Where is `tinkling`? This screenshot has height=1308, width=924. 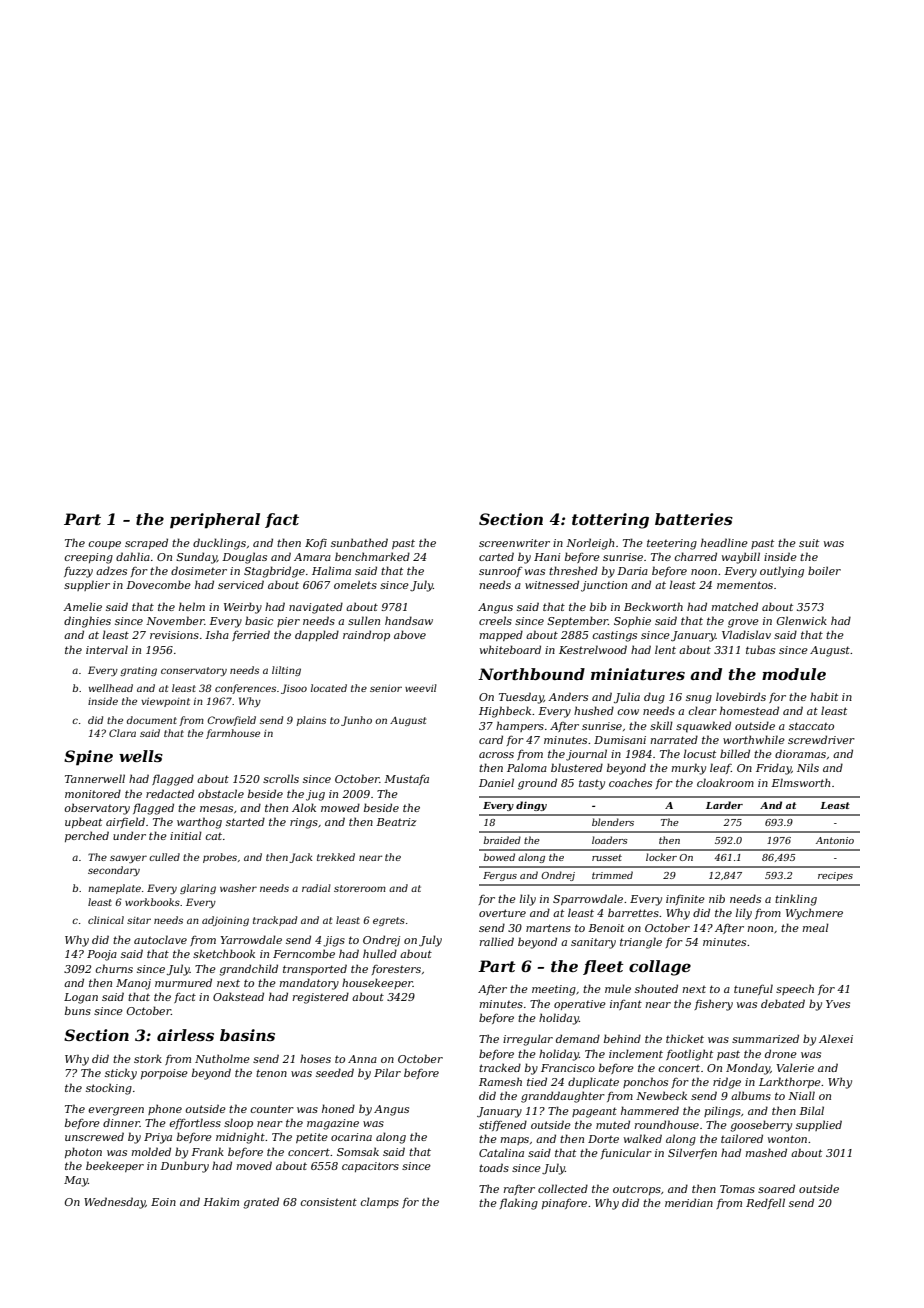 tinkling is located at coordinates (796, 900).
